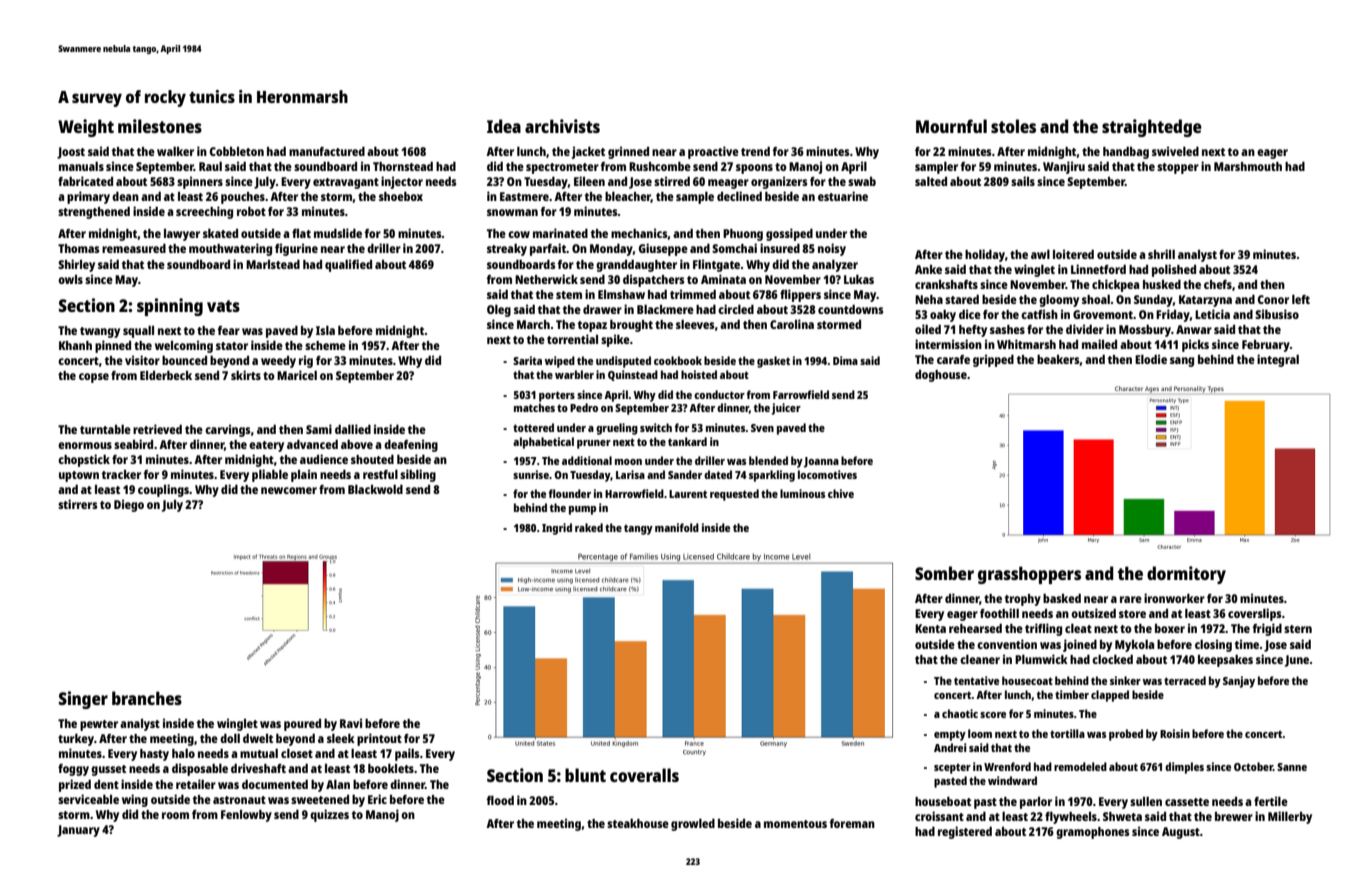 Image resolution: width=1372 pixels, height=887 pixels. What do you see at coordinates (1152, 128) in the document?
I see `straightedge` at bounding box center [1152, 128].
